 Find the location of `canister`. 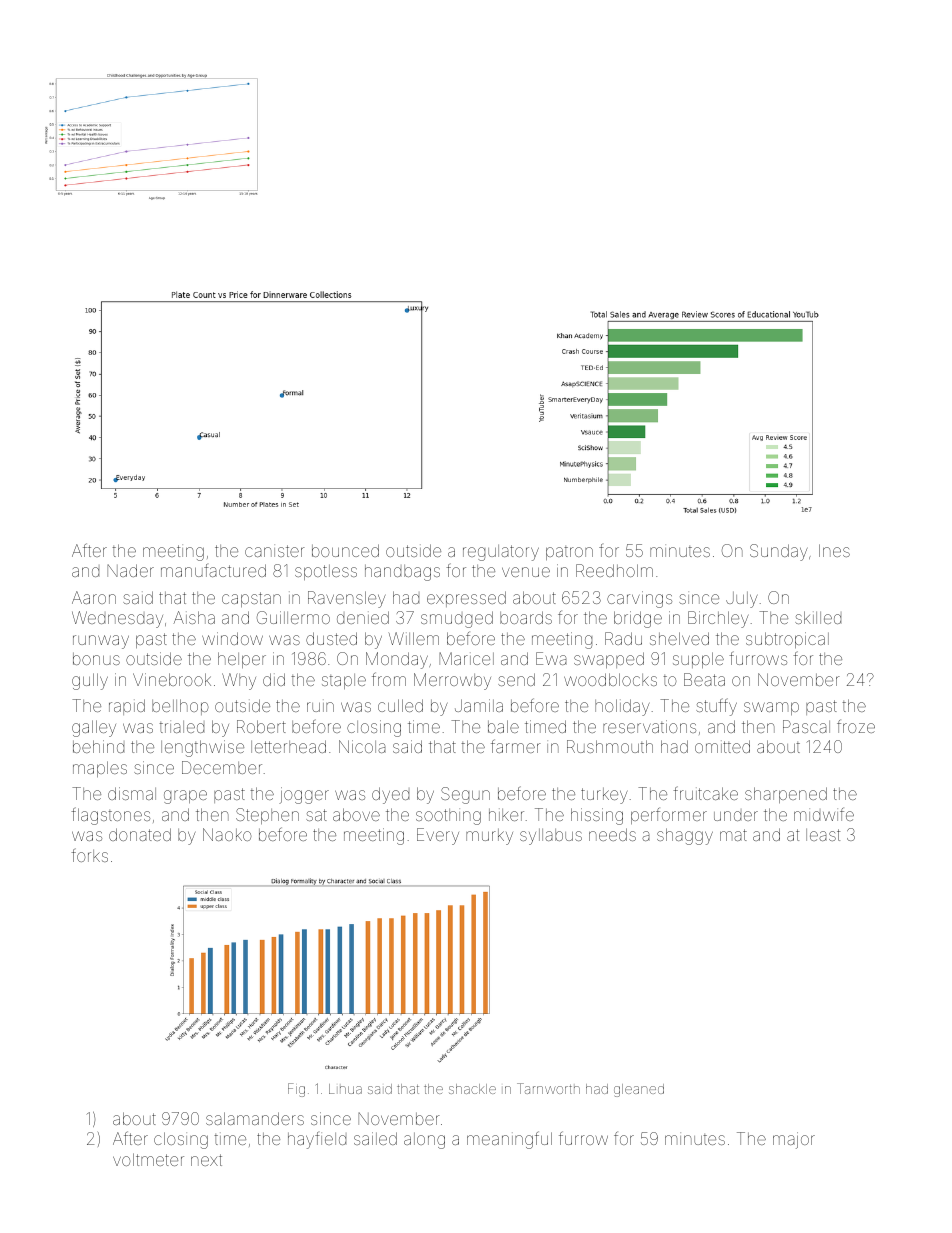

canister is located at coordinates (275, 551).
